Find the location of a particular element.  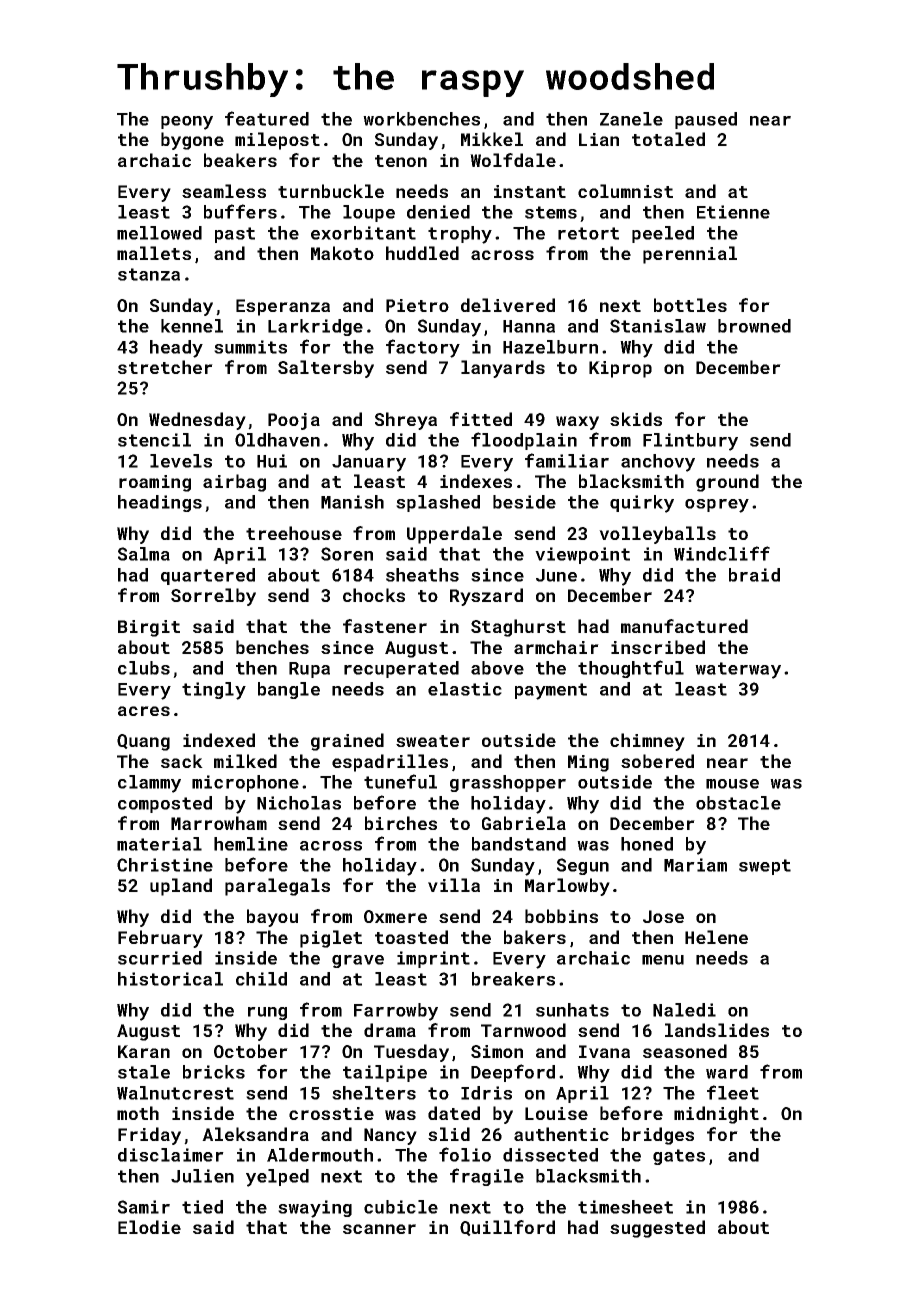

Christine is located at coordinates (165, 865).
